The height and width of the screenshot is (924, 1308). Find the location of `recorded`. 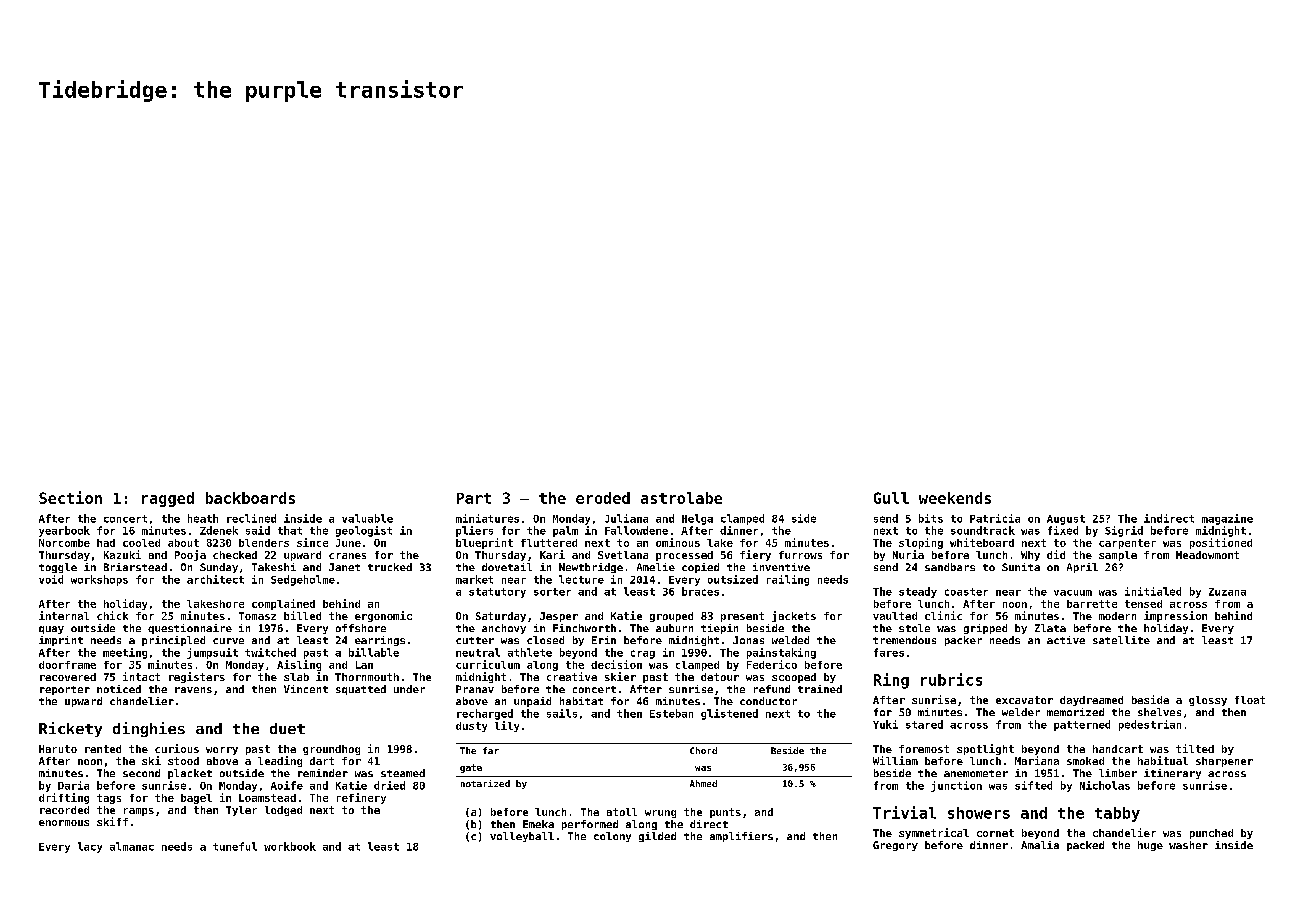

recorded is located at coordinates (64, 810).
